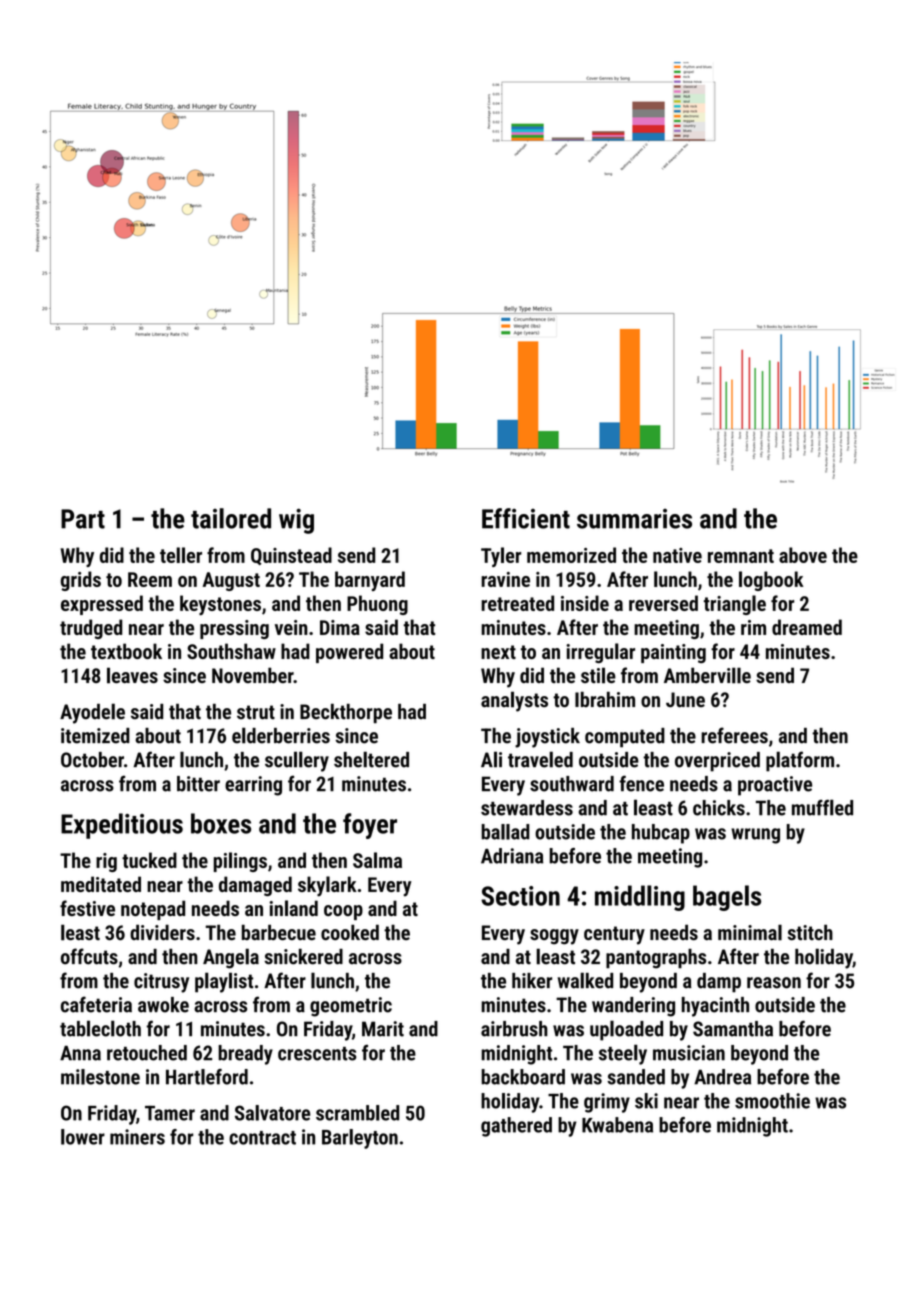 Image resolution: width=924 pixels, height=1311 pixels. I want to click on above, so click(803, 555).
